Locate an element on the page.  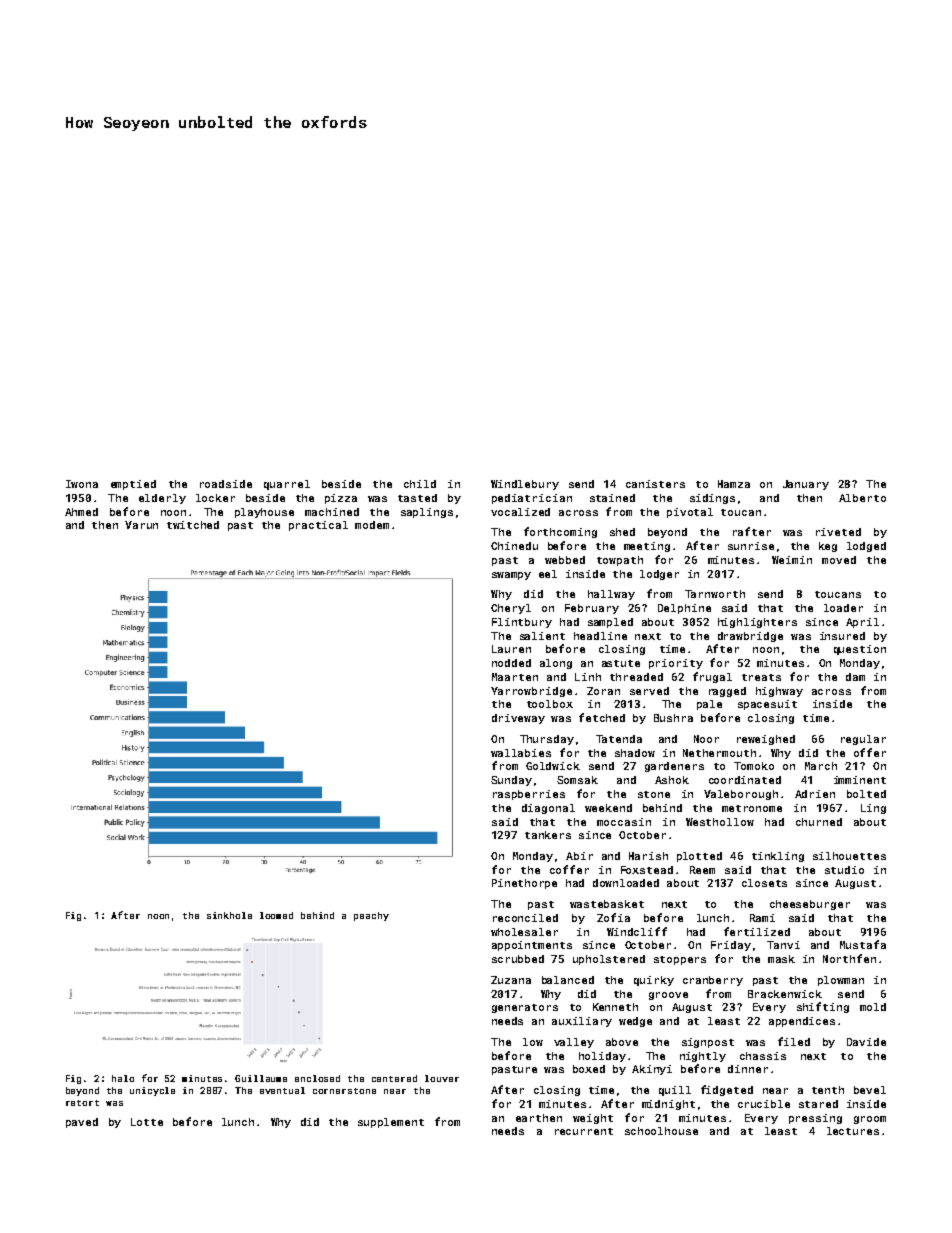
scrubbed is located at coordinates (518, 959).
